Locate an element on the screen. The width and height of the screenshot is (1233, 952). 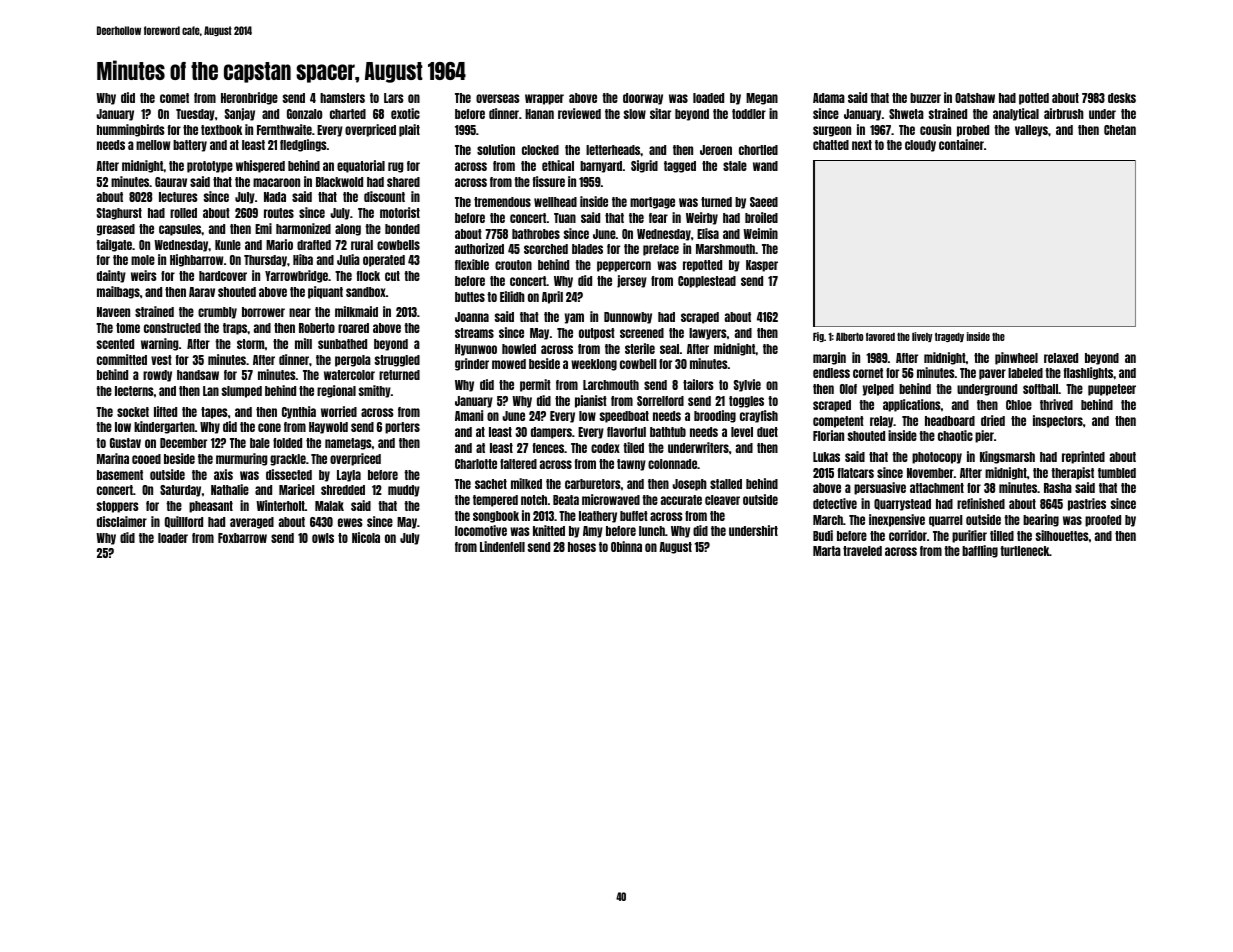
Weimin is located at coordinates (760, 233).
